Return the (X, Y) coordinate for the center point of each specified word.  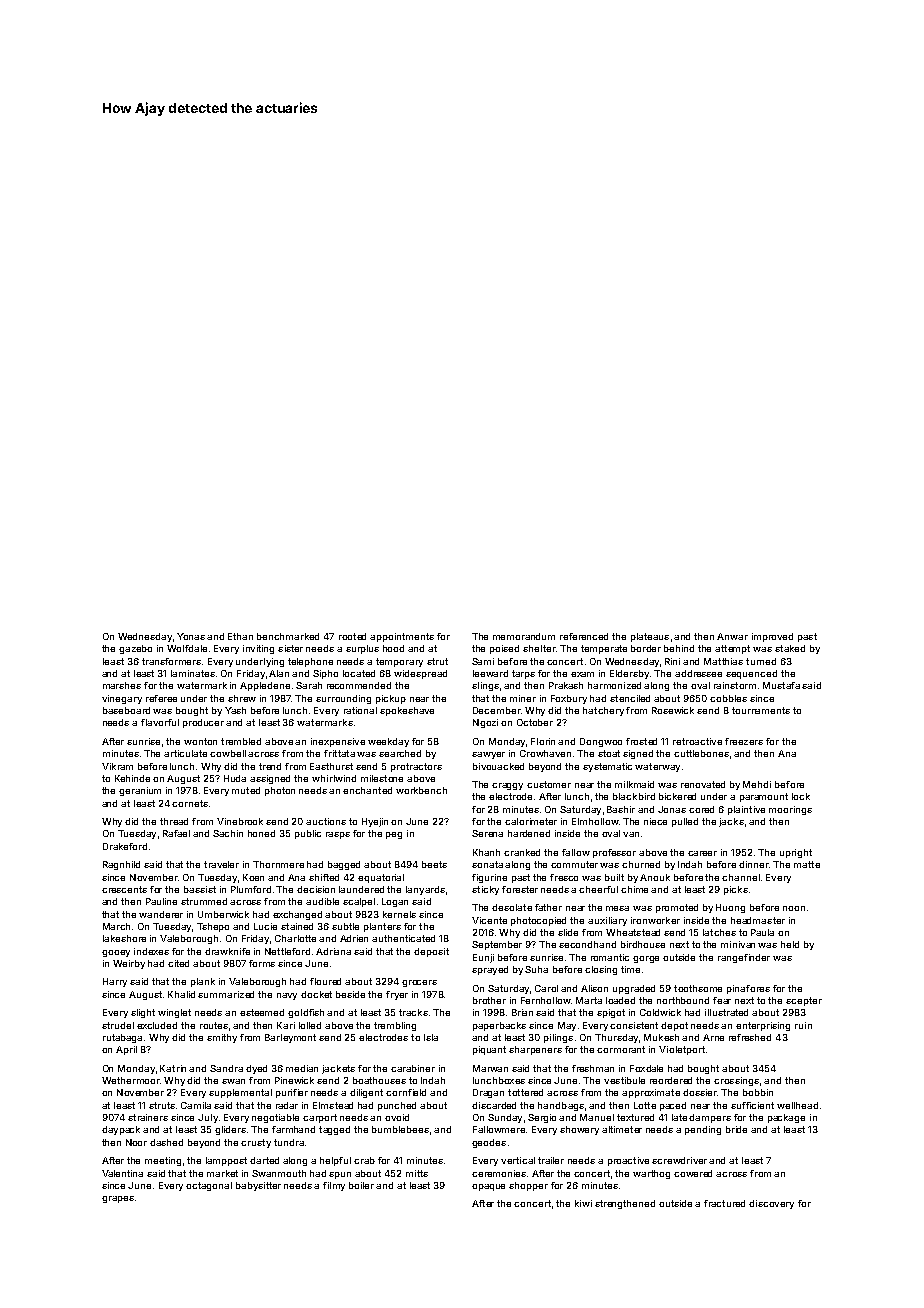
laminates (193, 673)
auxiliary (607, 921)
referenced (584, 636)
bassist (200, 889)
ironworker (655, 920)
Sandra (226, 1068)
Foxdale (646, 1068)
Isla (431, 1037)
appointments (402, 637)
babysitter (258, 1186)
